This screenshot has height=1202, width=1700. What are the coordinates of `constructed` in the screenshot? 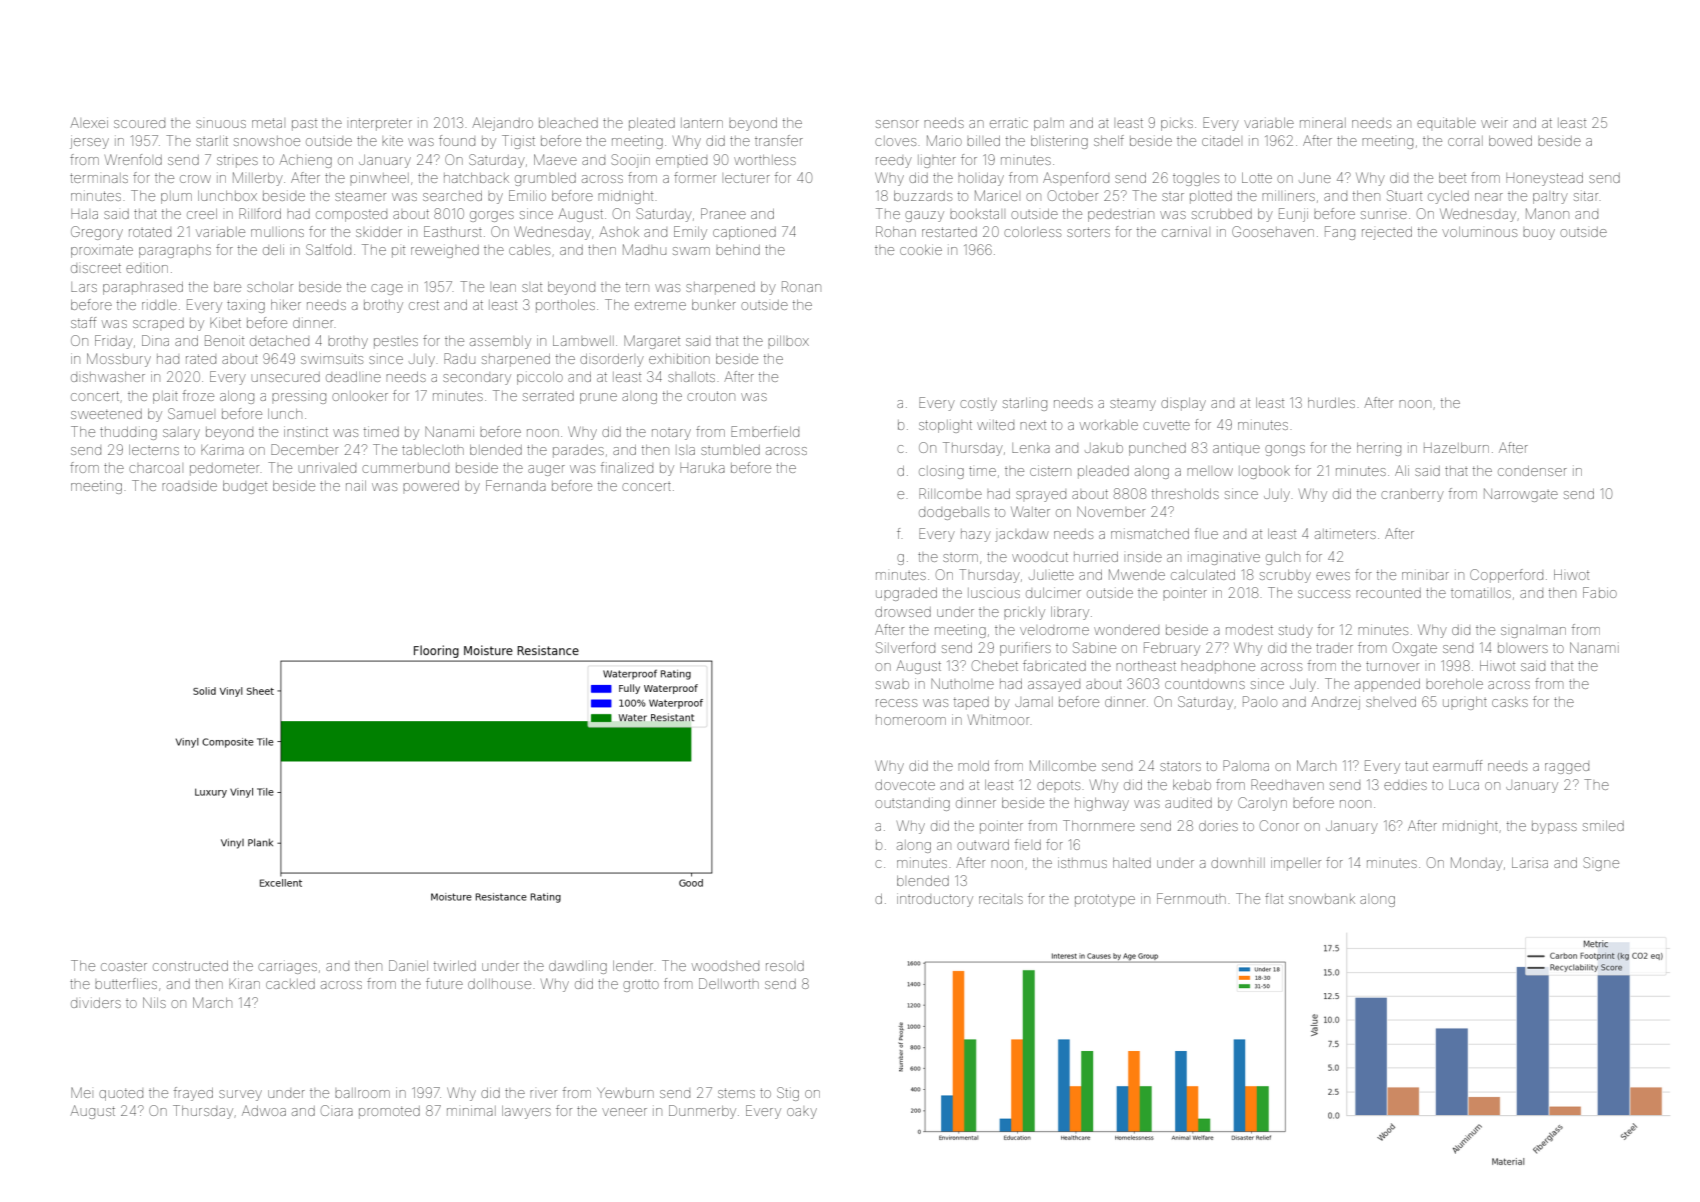 It's located at (190, 966).
